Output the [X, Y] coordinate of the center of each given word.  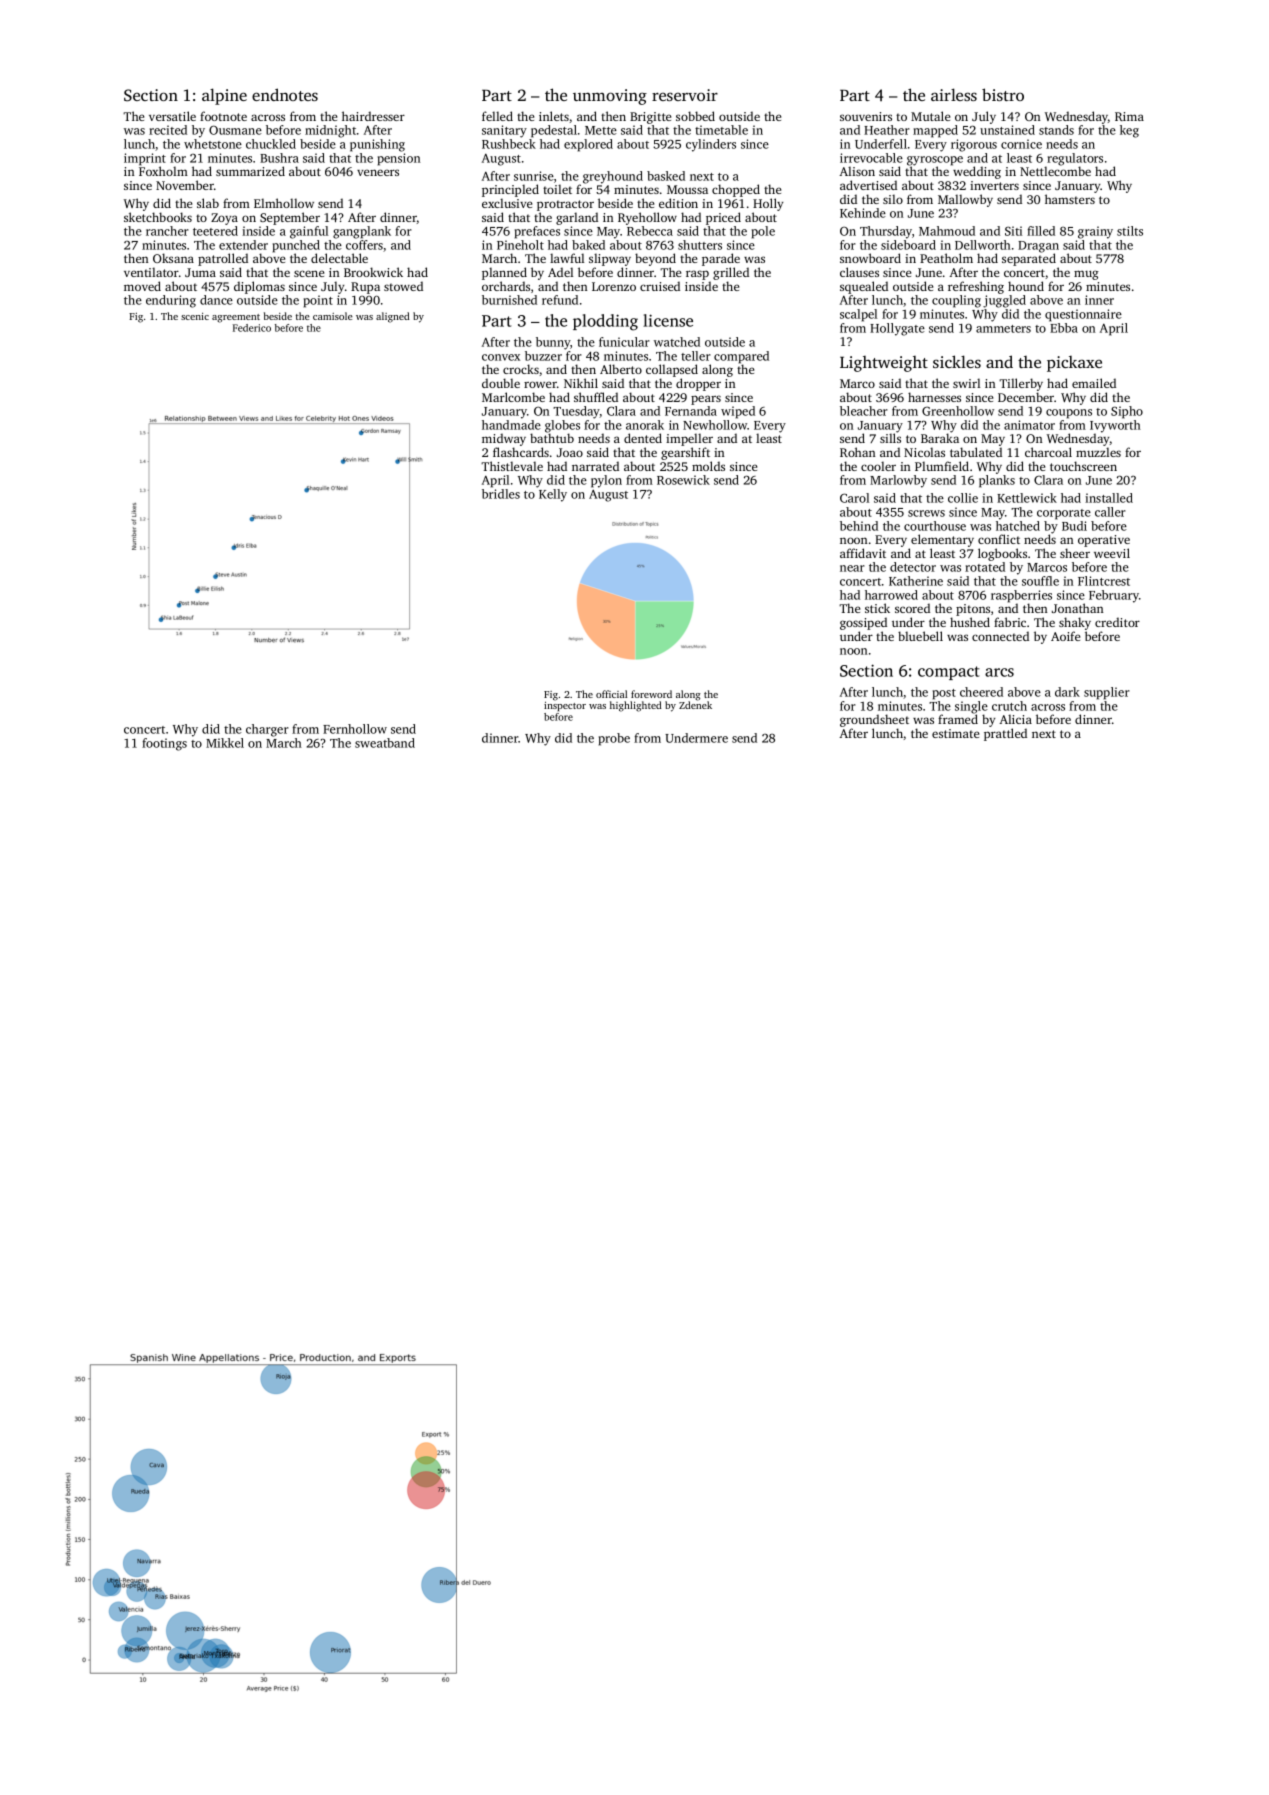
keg [1129, 131]
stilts [1130, 231]
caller [1110, 512]
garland [577, 218]
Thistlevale [512, 466]
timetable [721, 130]
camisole [333, 316]
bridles [501, 494]
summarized [250, 171]
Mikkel [225, 743]
